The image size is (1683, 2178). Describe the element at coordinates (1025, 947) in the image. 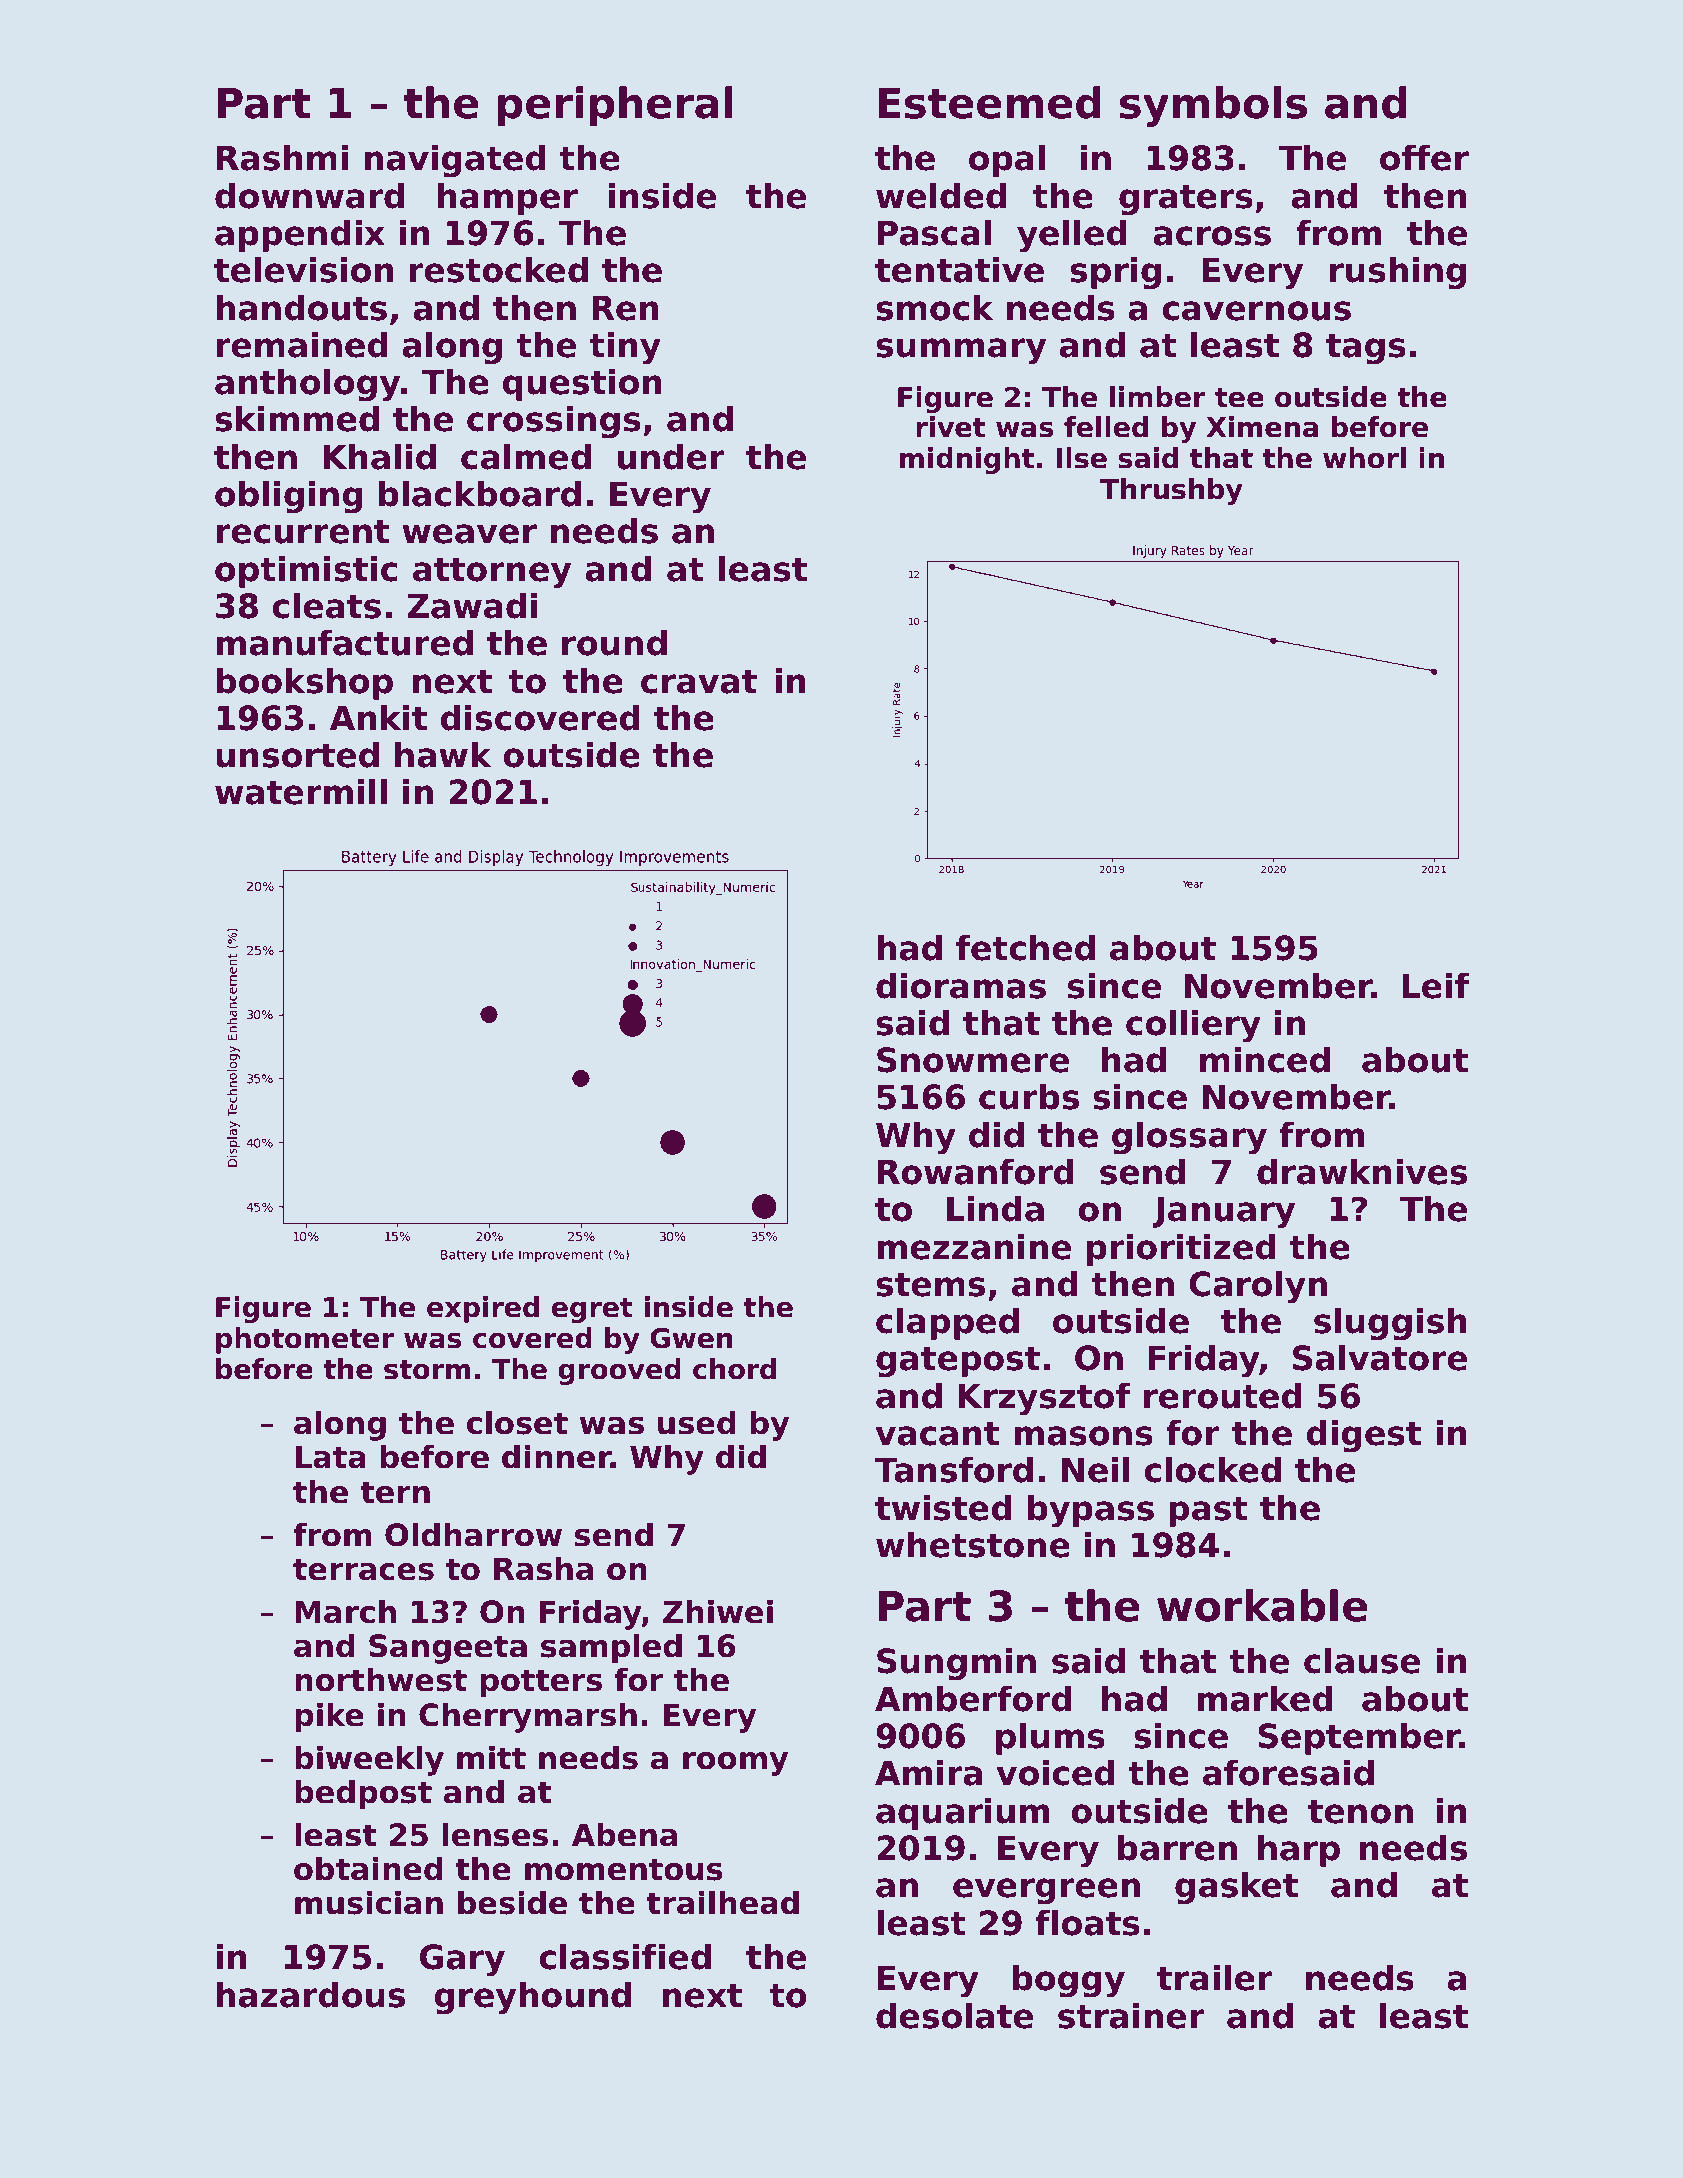

I see `fetched` at that location.
